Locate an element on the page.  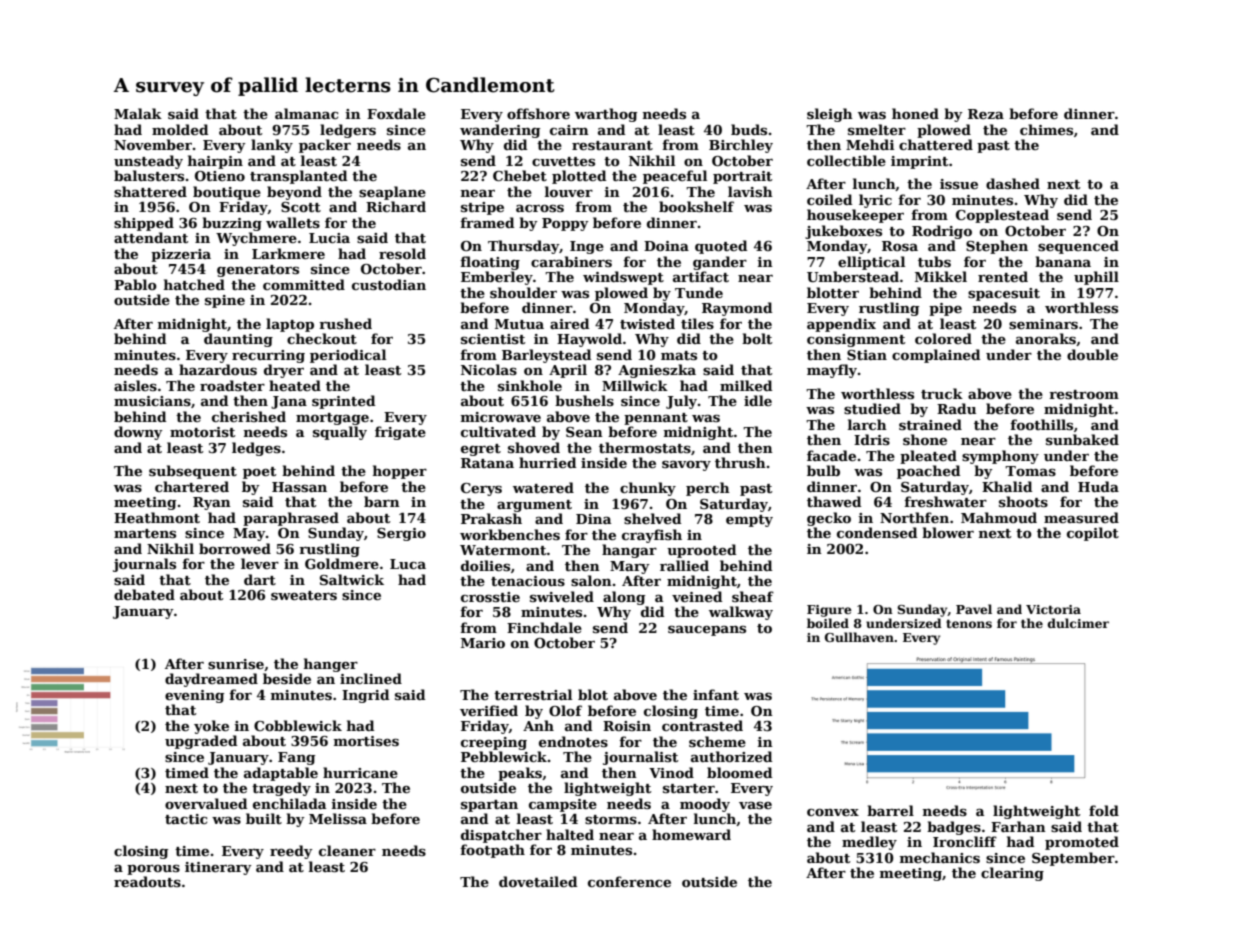
rallied is located at coordinates (684, 565).
